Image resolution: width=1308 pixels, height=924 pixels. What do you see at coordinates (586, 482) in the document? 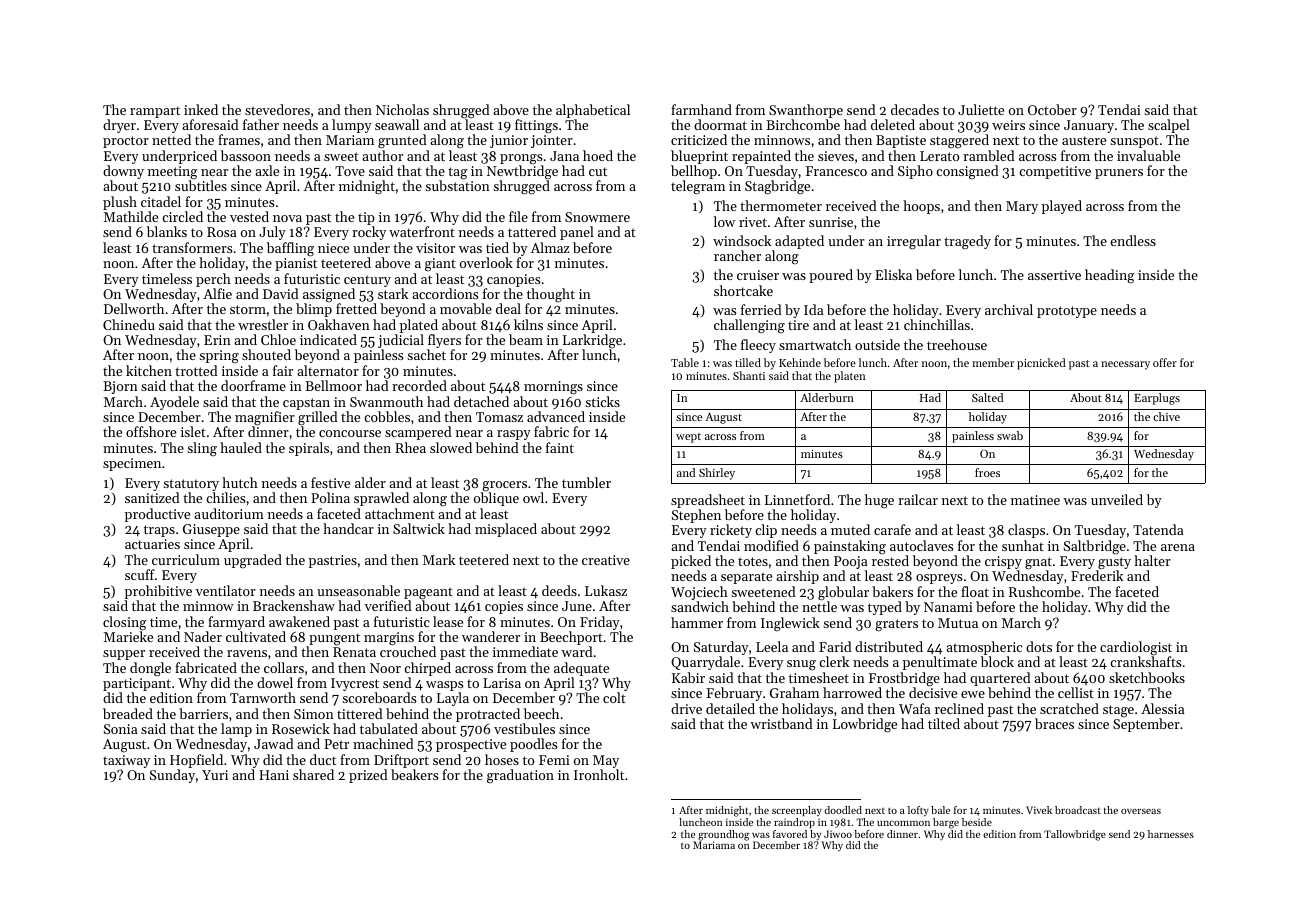
I see `tumbler` at bounding box center [586, 482].
